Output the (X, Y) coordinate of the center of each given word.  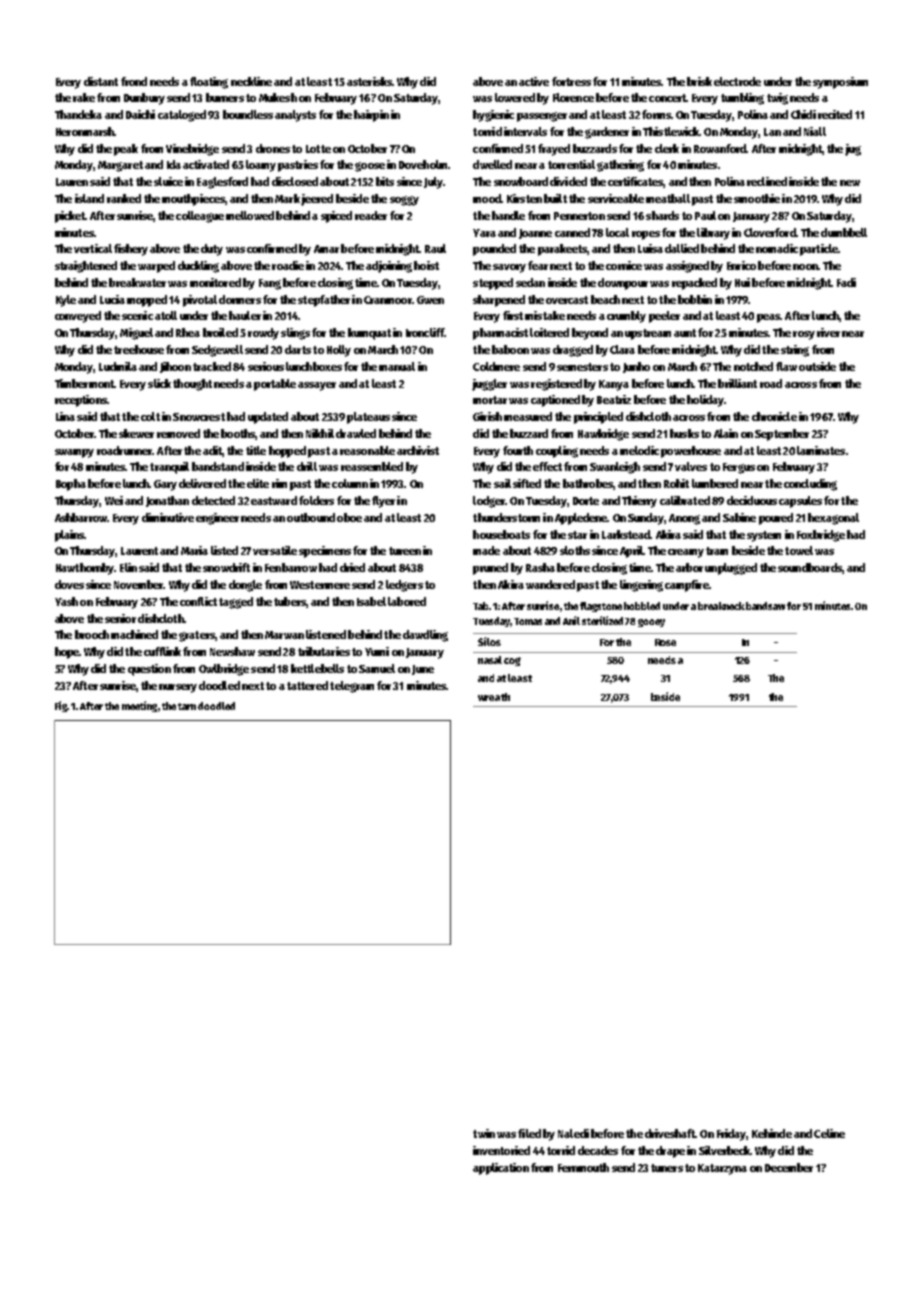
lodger (489, 502)
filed (529, 1133)
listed (224, 550)
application (501, 1169)
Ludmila (118, 366)
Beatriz (614, 399)
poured (776, 519)
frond (134, 81)
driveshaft (670, 1133)
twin (484, 1133)
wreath (494, 697)
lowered (515, 97)
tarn (187, 706)
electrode (737, 81)
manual (397, 366)
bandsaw (765, 606)
